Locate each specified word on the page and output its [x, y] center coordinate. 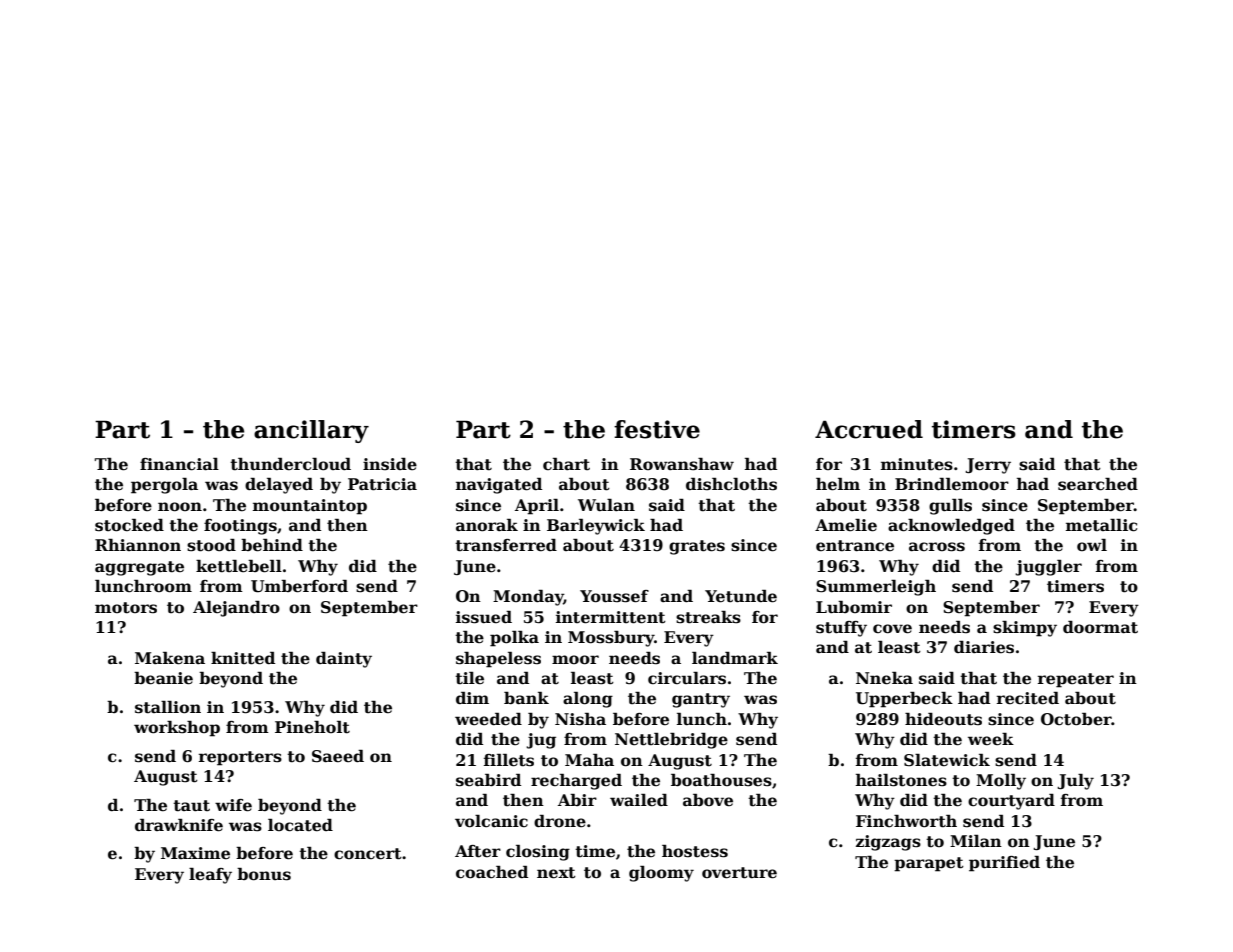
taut [191, 806]
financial [179, 464]
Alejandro [236, 609]
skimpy [1025, 629]
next [556, 873]
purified [1004, 864]
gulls [950, 507]
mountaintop [310, 507]
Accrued [869, 429]
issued [484, 617]
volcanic [491, 821]
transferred [506, 545]
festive [657, 429]
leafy [210, 876]
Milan [976, 841]
